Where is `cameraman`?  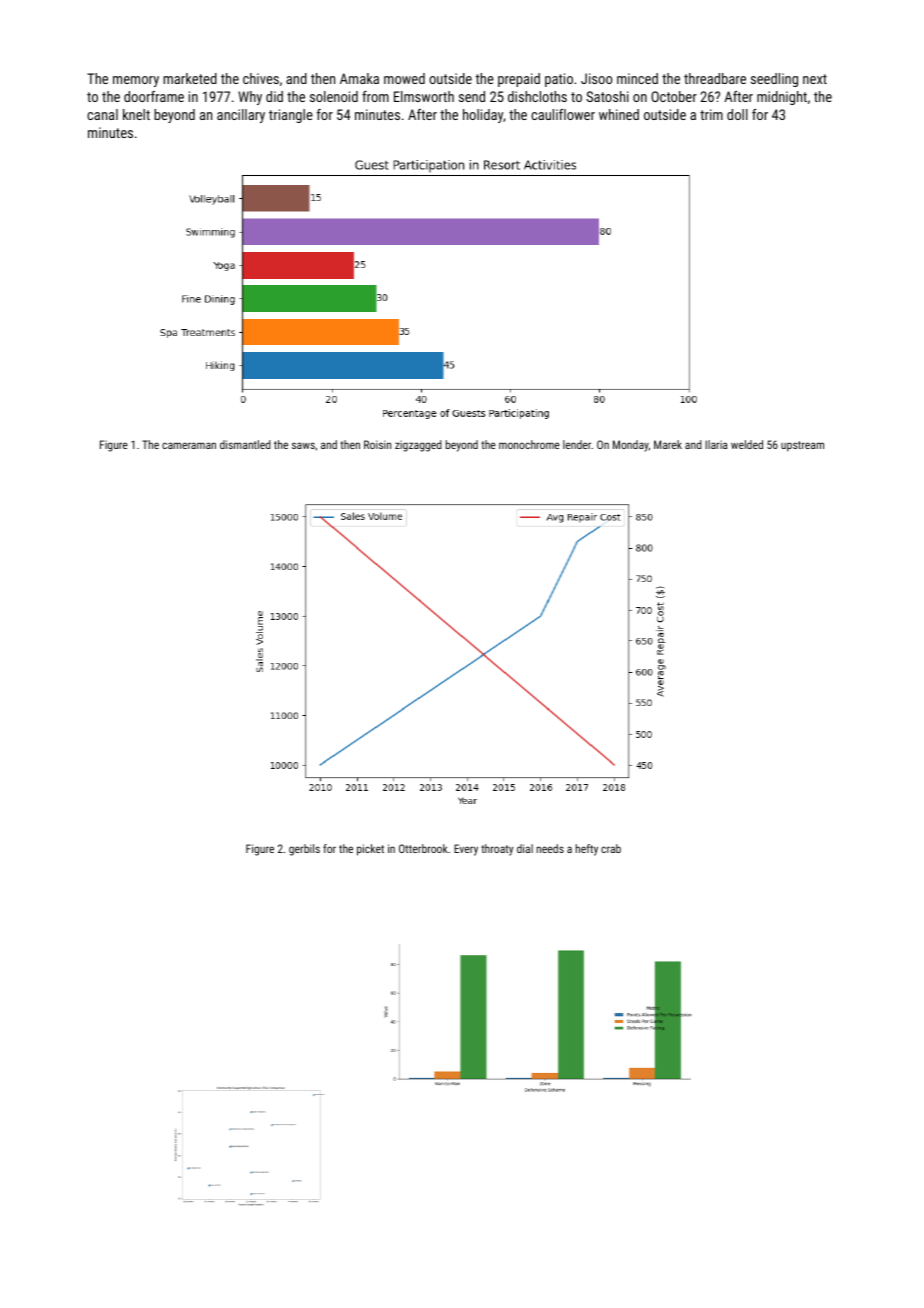
cameraman is located at coordinates (189, 445).
